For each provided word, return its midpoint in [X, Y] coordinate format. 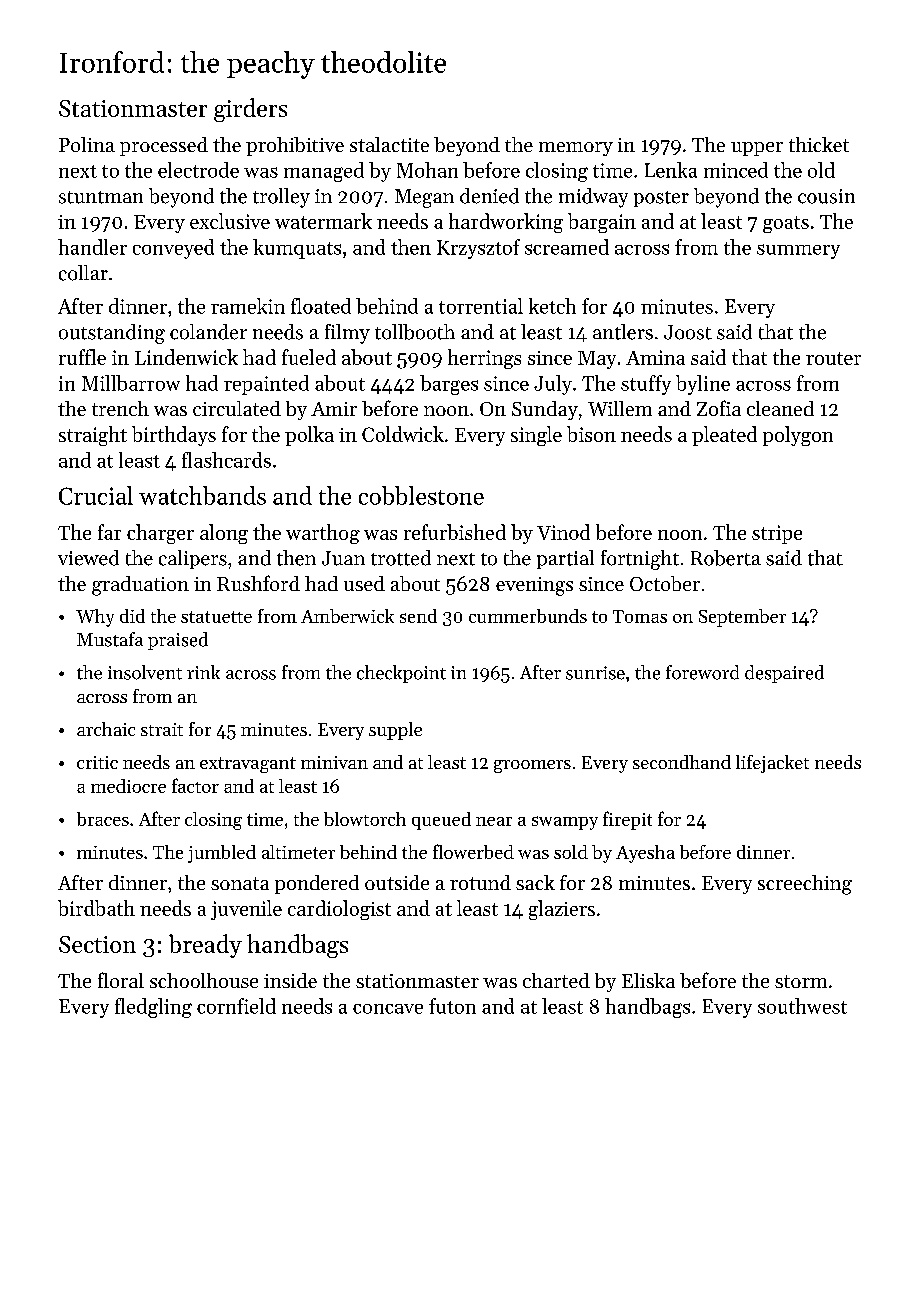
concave [388, 1009]
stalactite [389, 144]
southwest [802, 1006]
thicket [819, 144]
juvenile [246, 910]
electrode [198, 170]
